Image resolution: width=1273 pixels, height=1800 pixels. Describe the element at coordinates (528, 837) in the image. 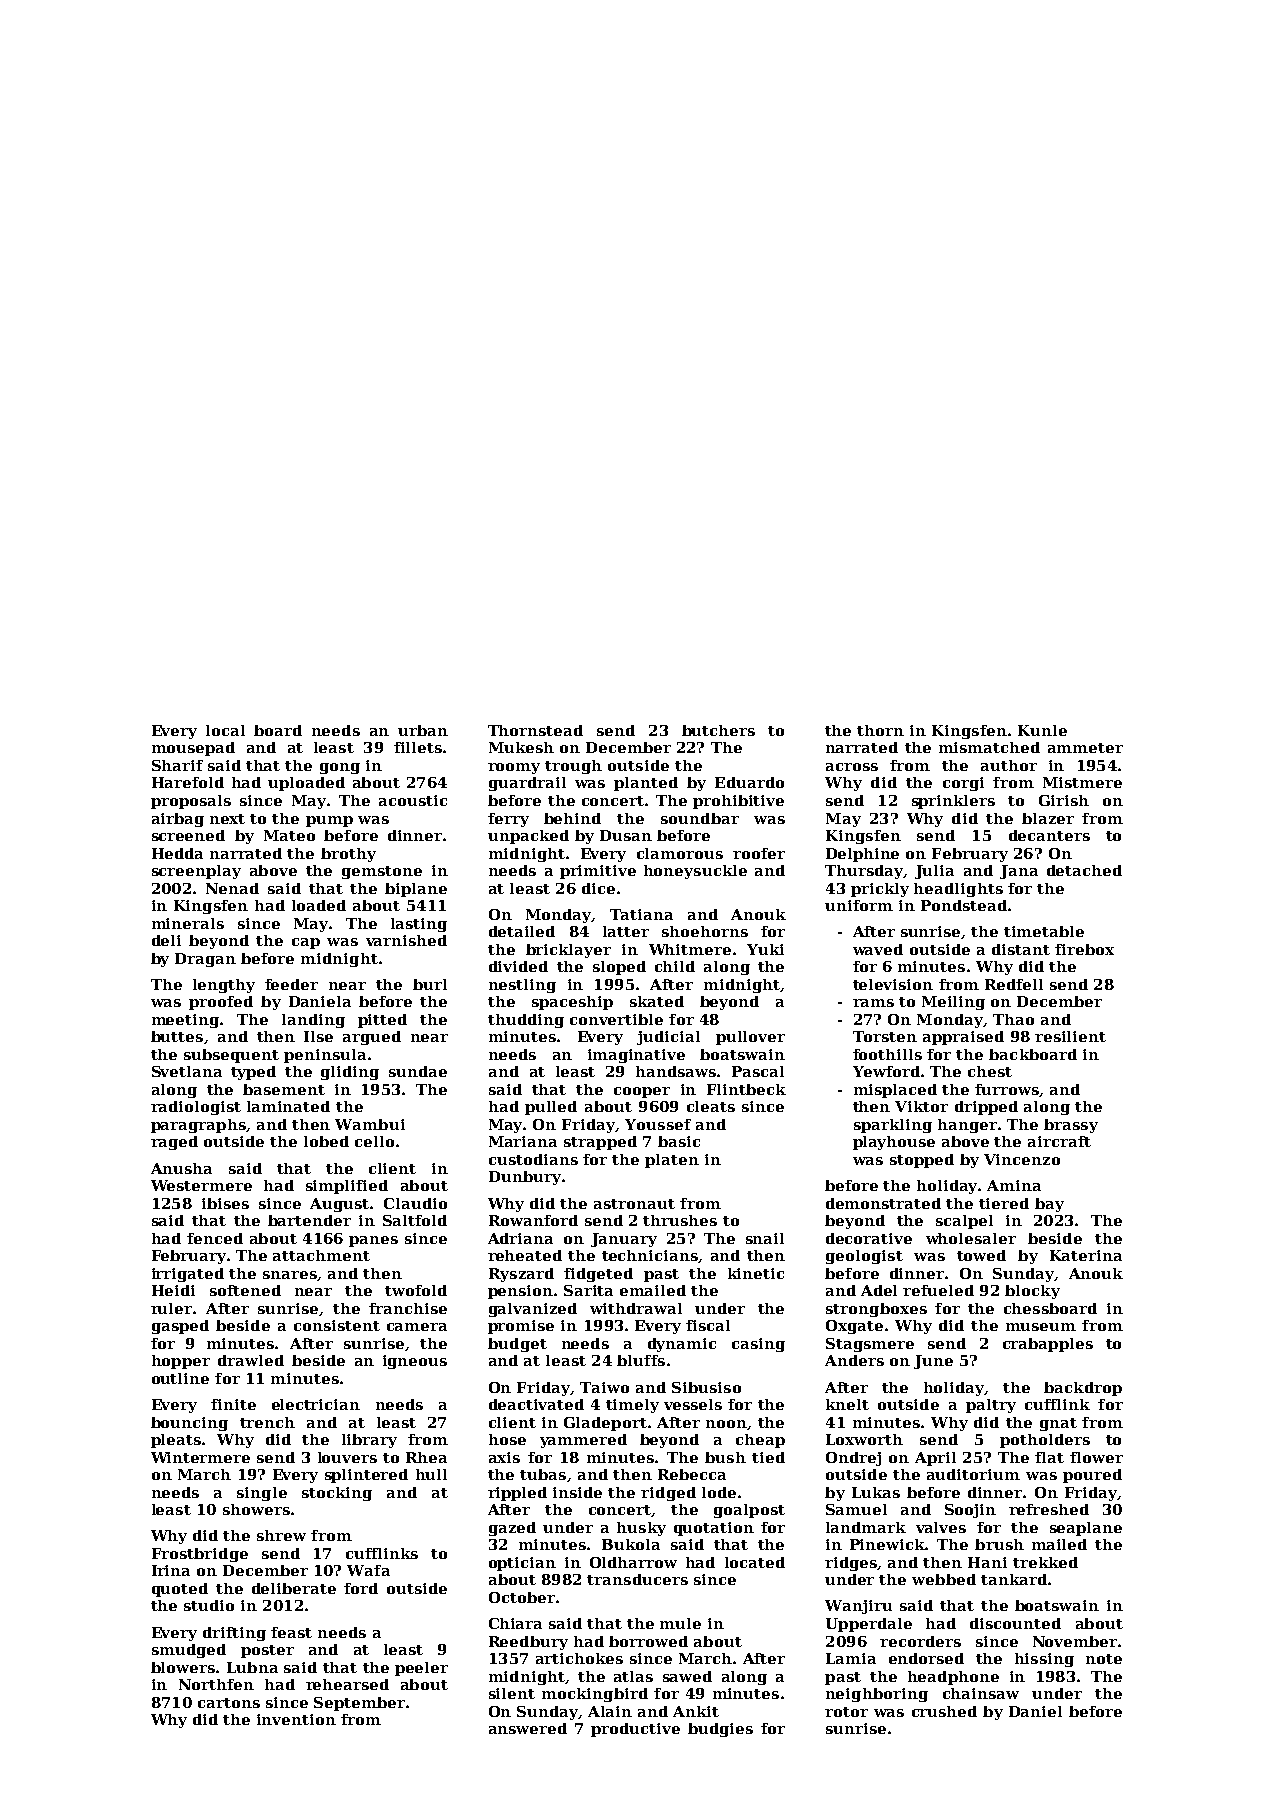

I see `unpacked` at that location.
